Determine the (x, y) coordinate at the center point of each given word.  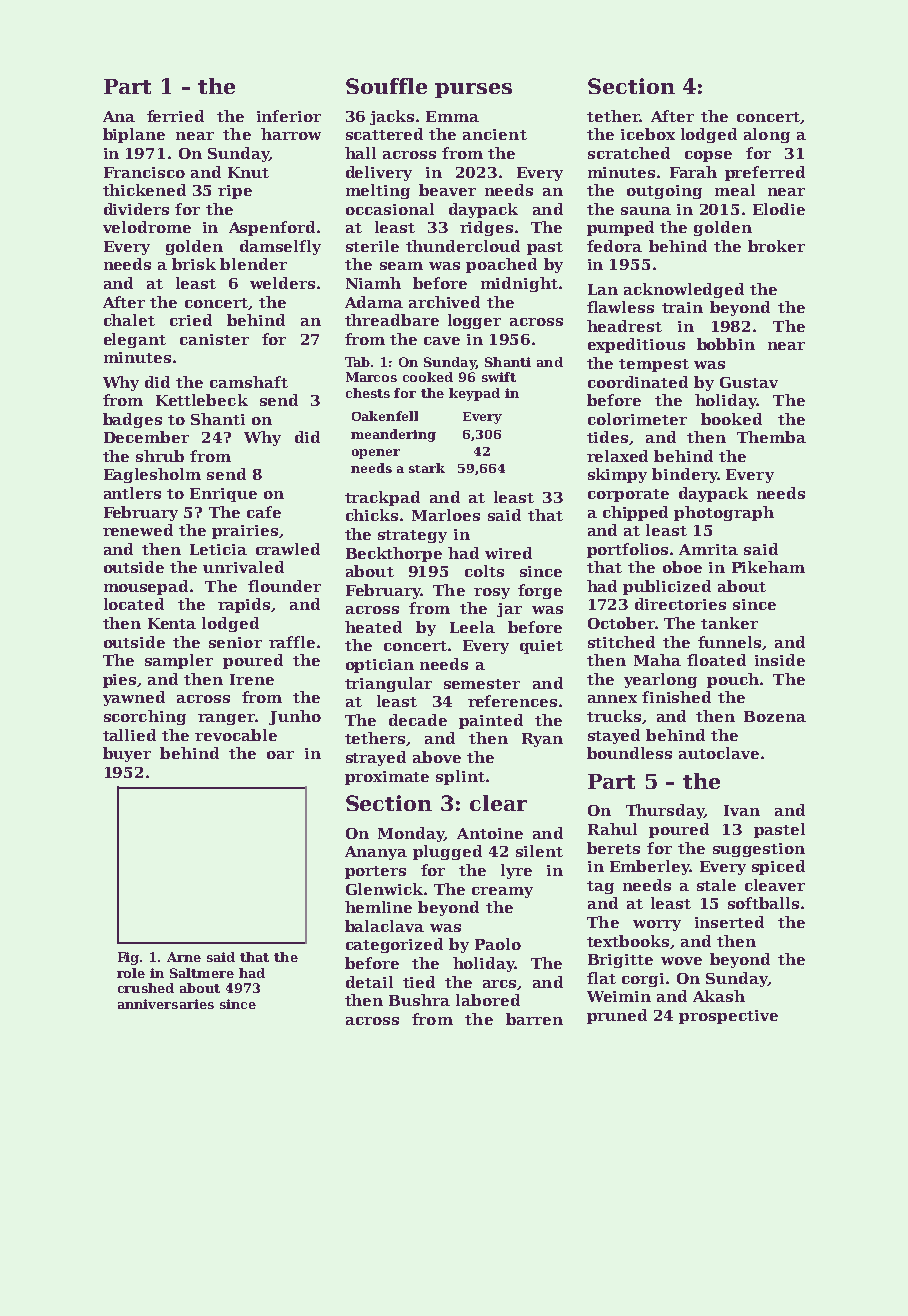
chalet (129, 320)
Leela (472, 627)
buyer (127, 754)
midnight (519, 284)
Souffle (386, 86)
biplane (134, 135)
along (767, 135)
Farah (693, 172)
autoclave (719, 753)
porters (375, 872)
